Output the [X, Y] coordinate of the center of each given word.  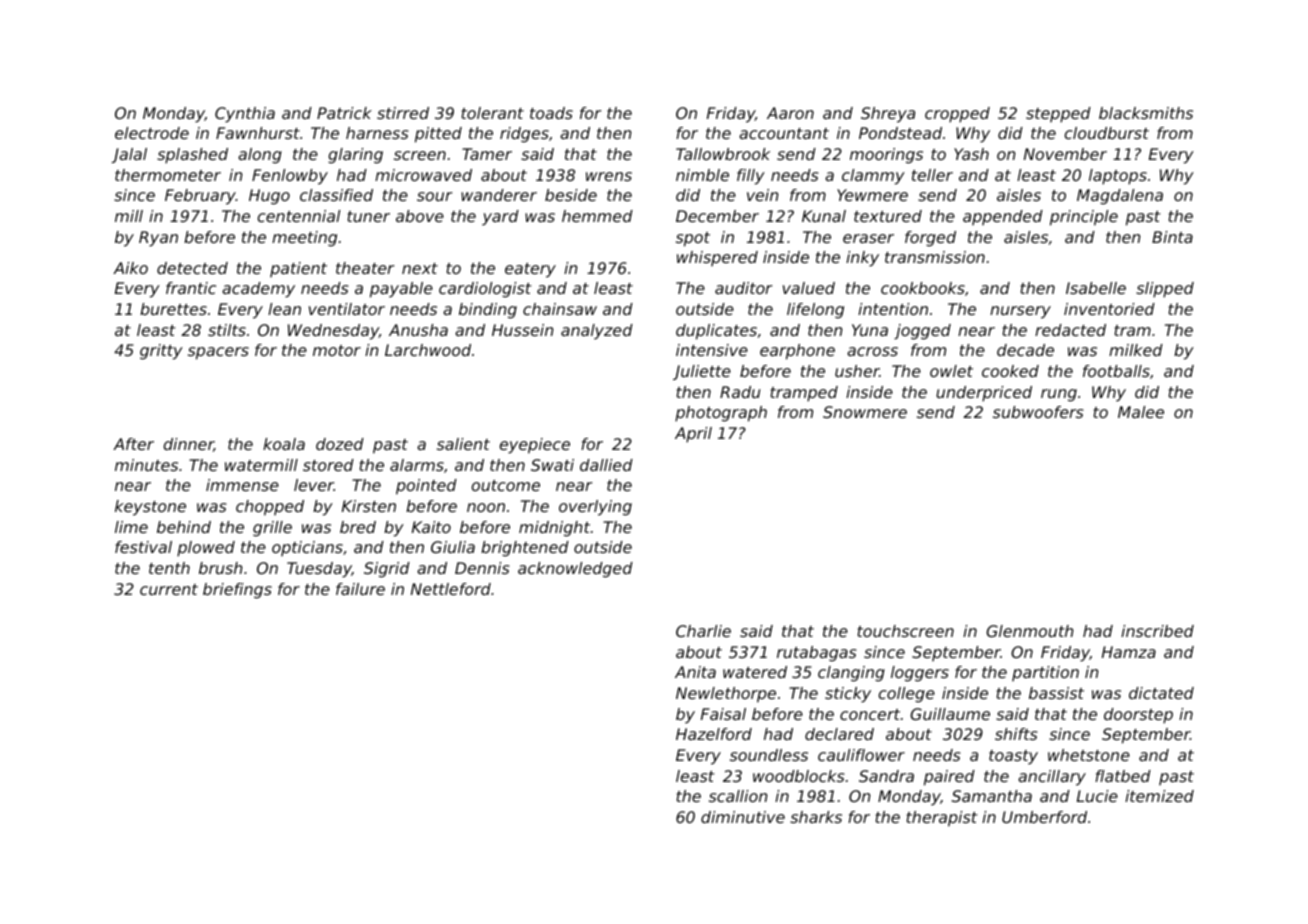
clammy [873, 177]
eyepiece [535, 446]
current [169, 589]
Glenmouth [1029, 631]
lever [314, 485]
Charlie [703, 631]
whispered [717, 258]
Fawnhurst [258, 133]
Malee [1141, 412]
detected [192, 268]
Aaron [790, 113]
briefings [237, 591]
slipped [1165, 290]
